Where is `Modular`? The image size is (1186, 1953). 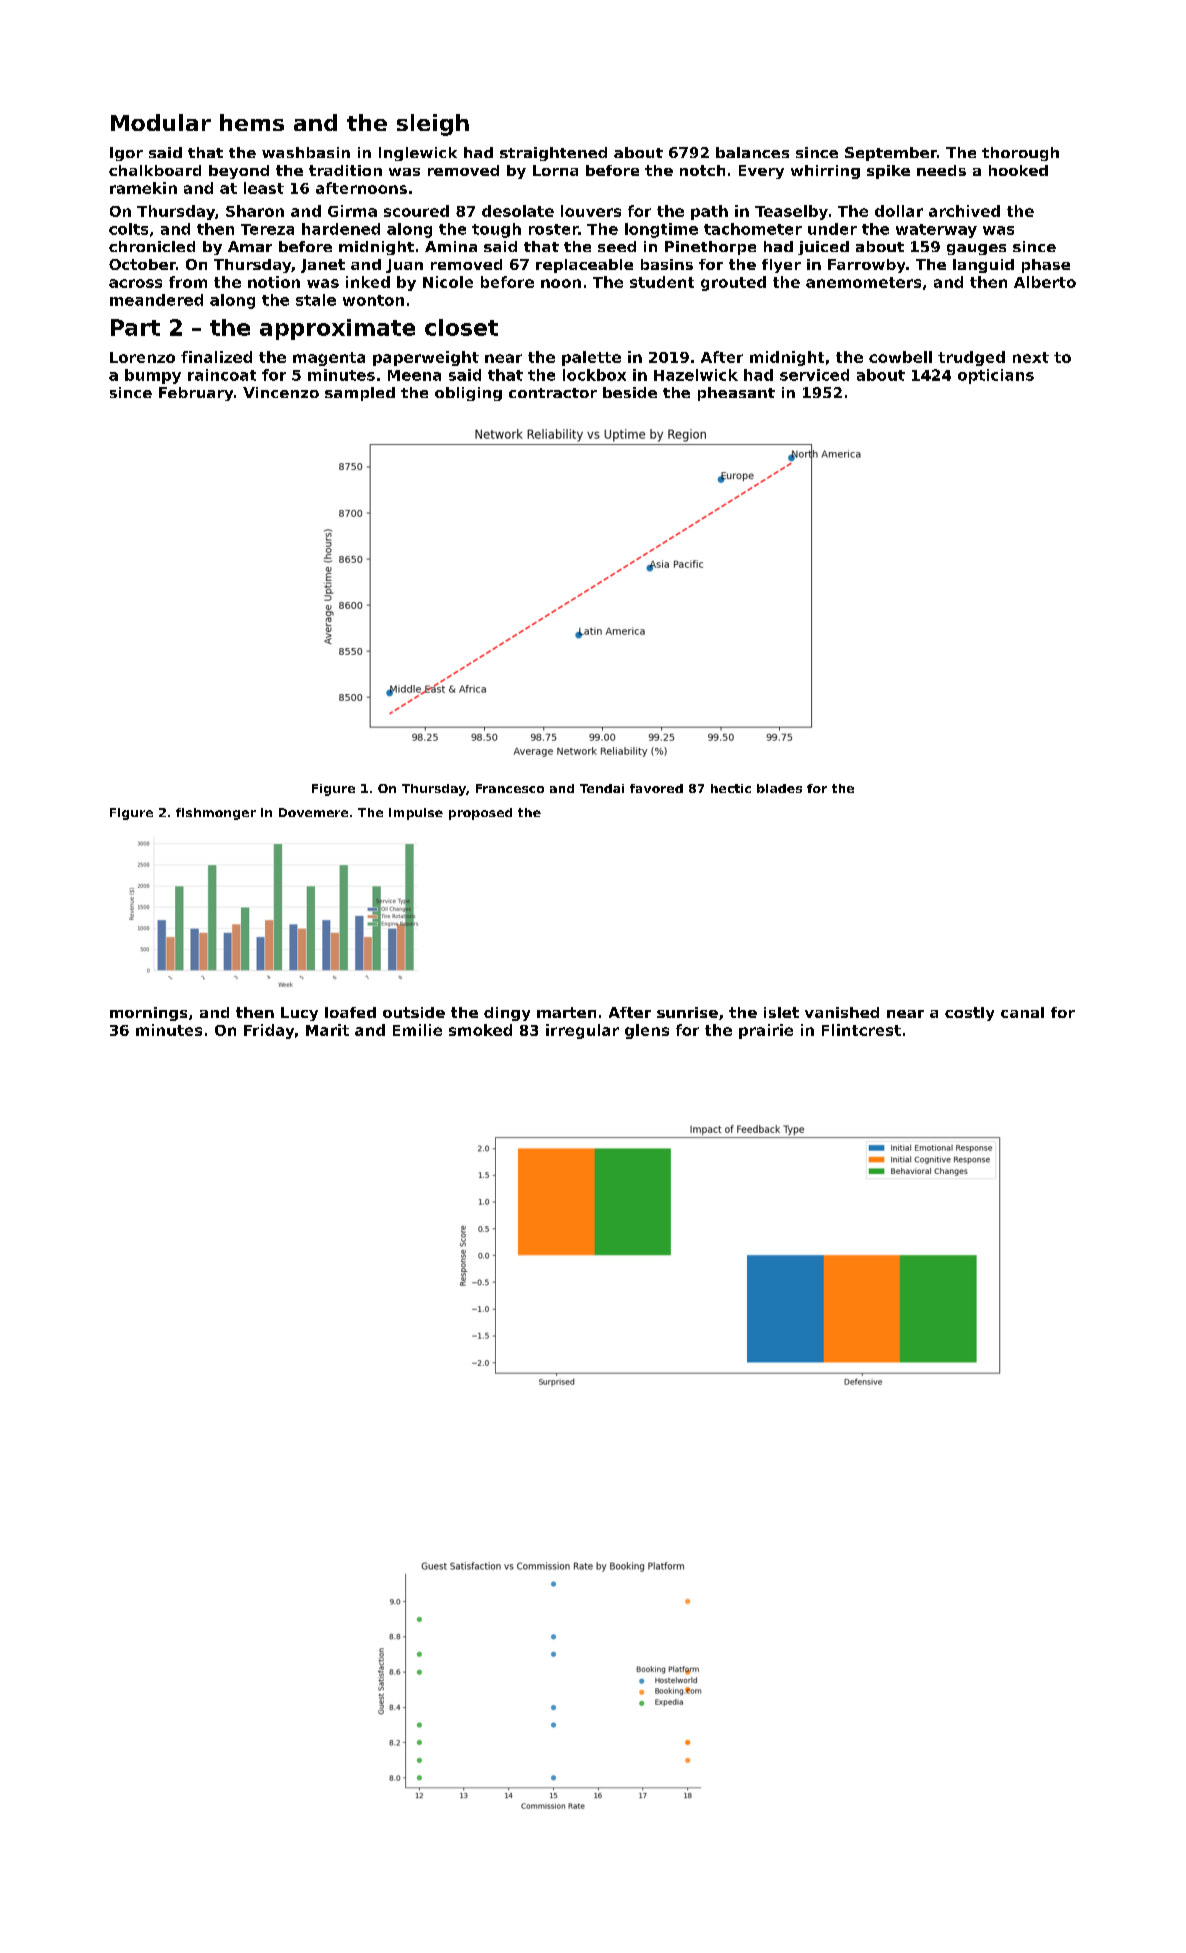 Modular is located at coordinates (161, 122).
